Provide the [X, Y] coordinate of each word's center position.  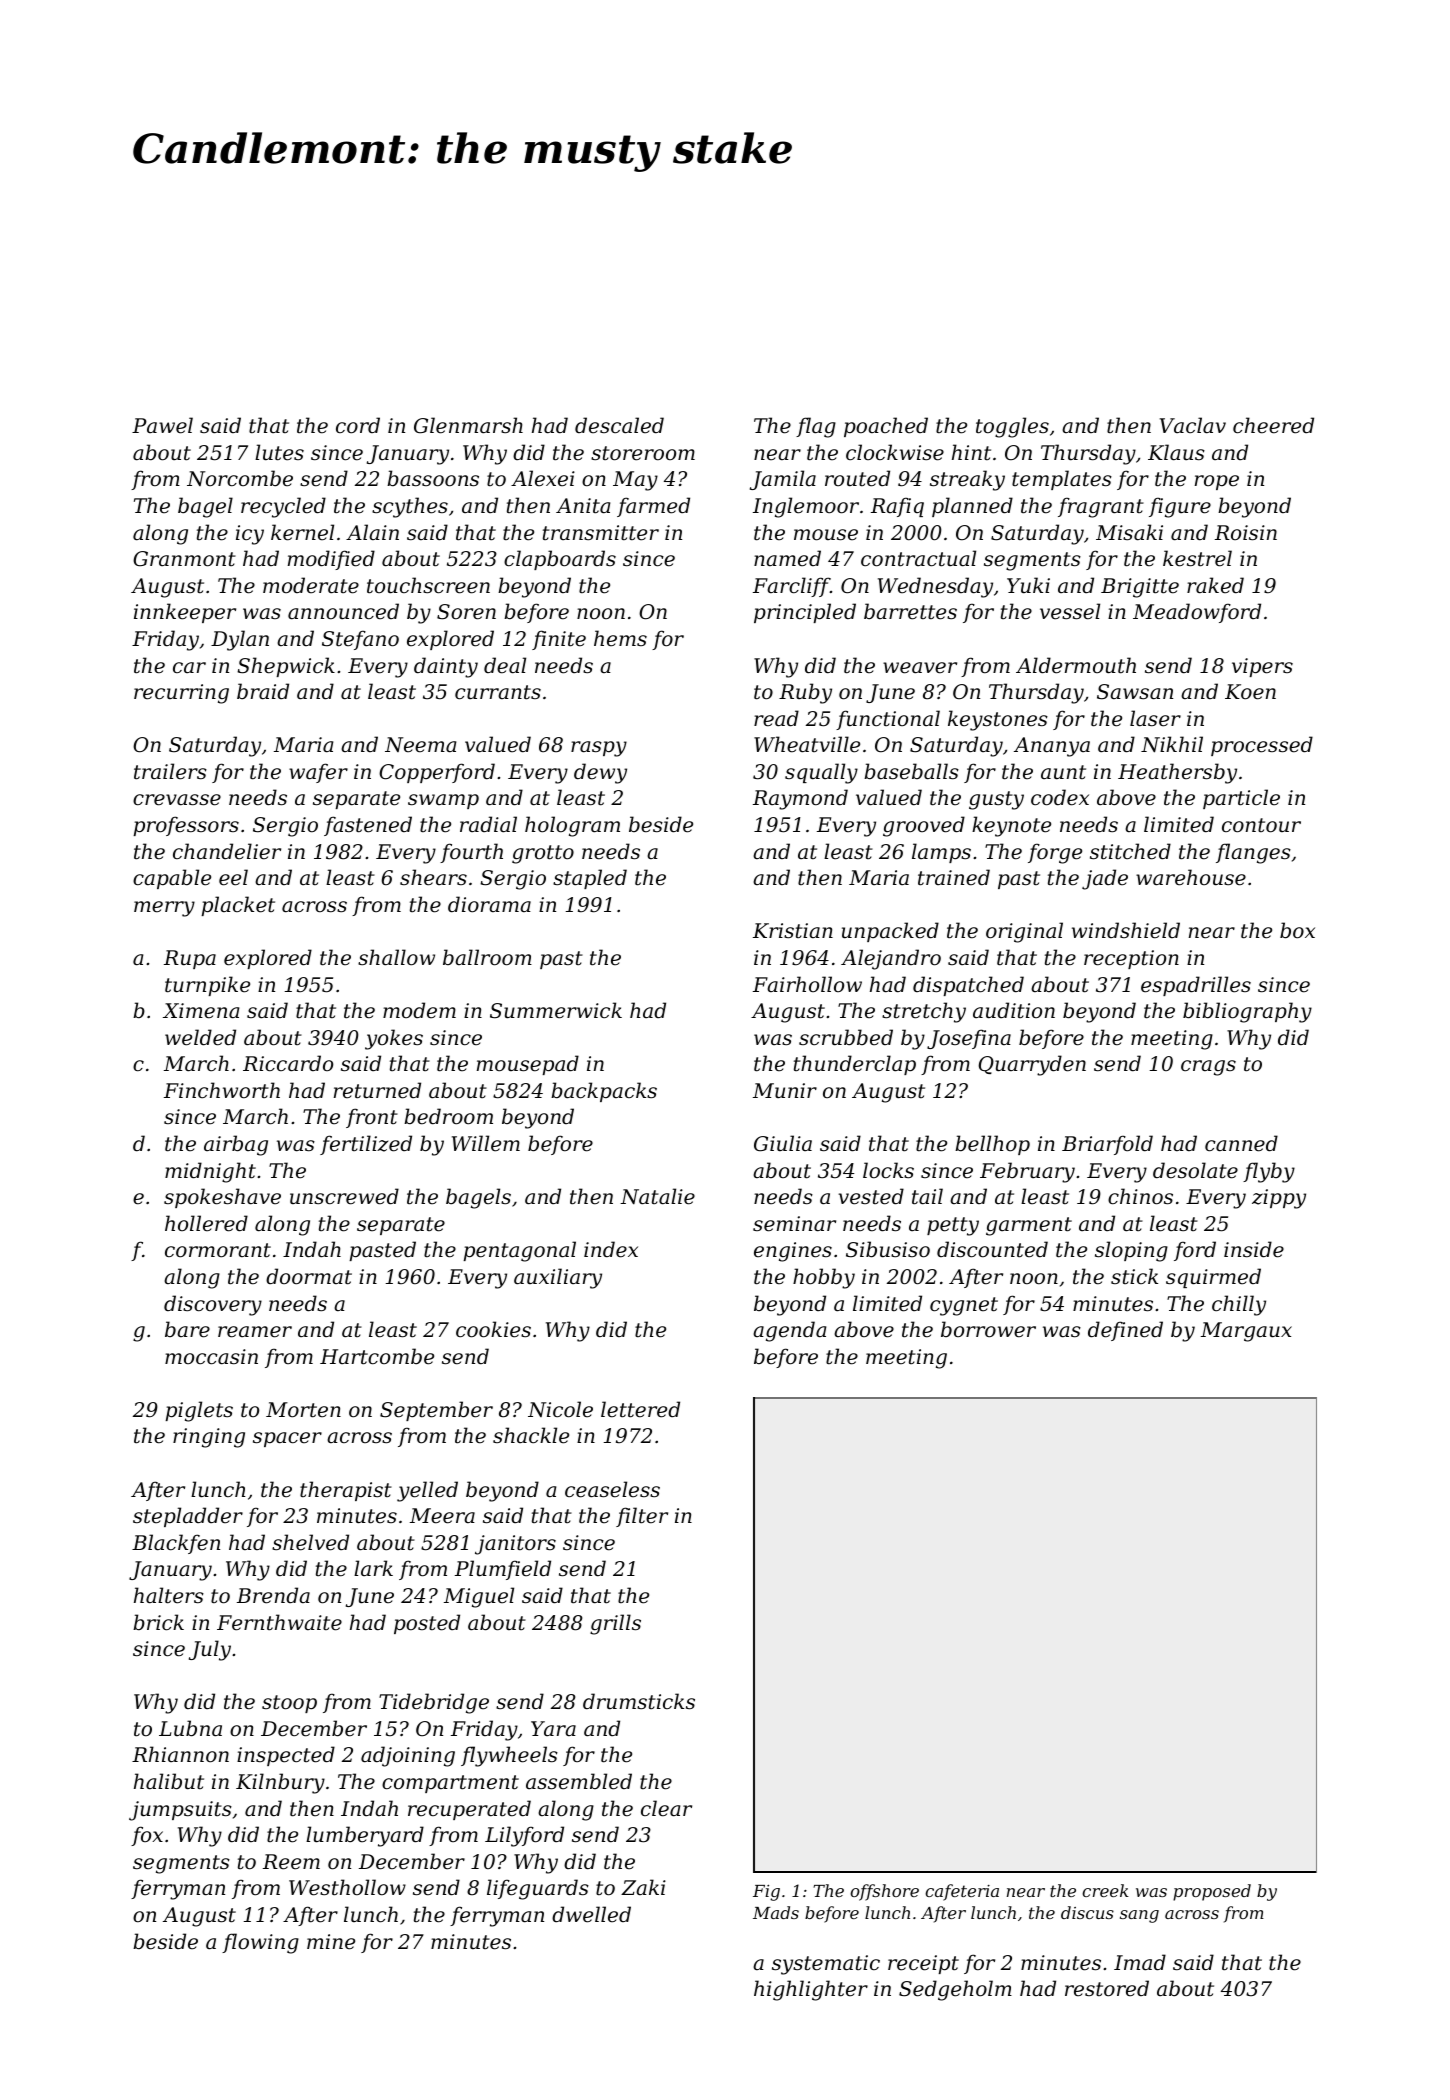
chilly [1239, 1305]
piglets [199, 1411]
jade [1105, 879]
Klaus [1176, 452]
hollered [206, 1223]
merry [164, 909]
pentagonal [519, 1251]
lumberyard [365, 1836]
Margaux [1246, 1332]
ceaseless [612, 1489]
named [787, 558]
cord [358, 425]
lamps [941, 853]
